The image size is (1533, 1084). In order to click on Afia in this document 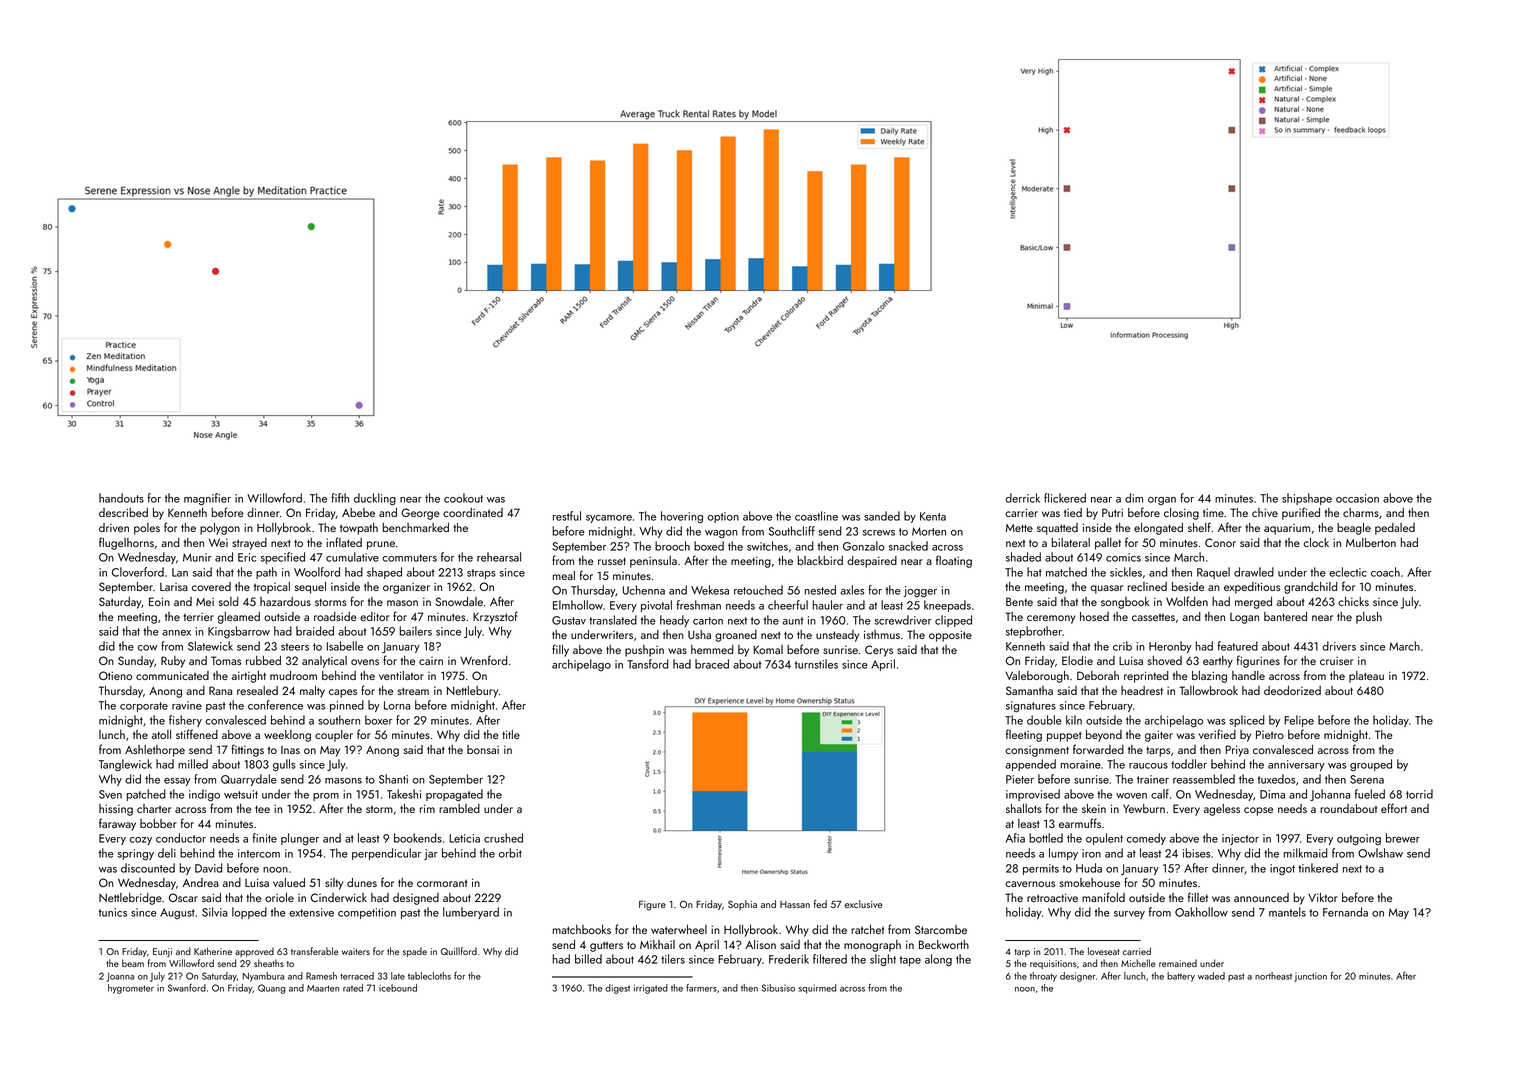, I will do `click(1015, 838)`.
